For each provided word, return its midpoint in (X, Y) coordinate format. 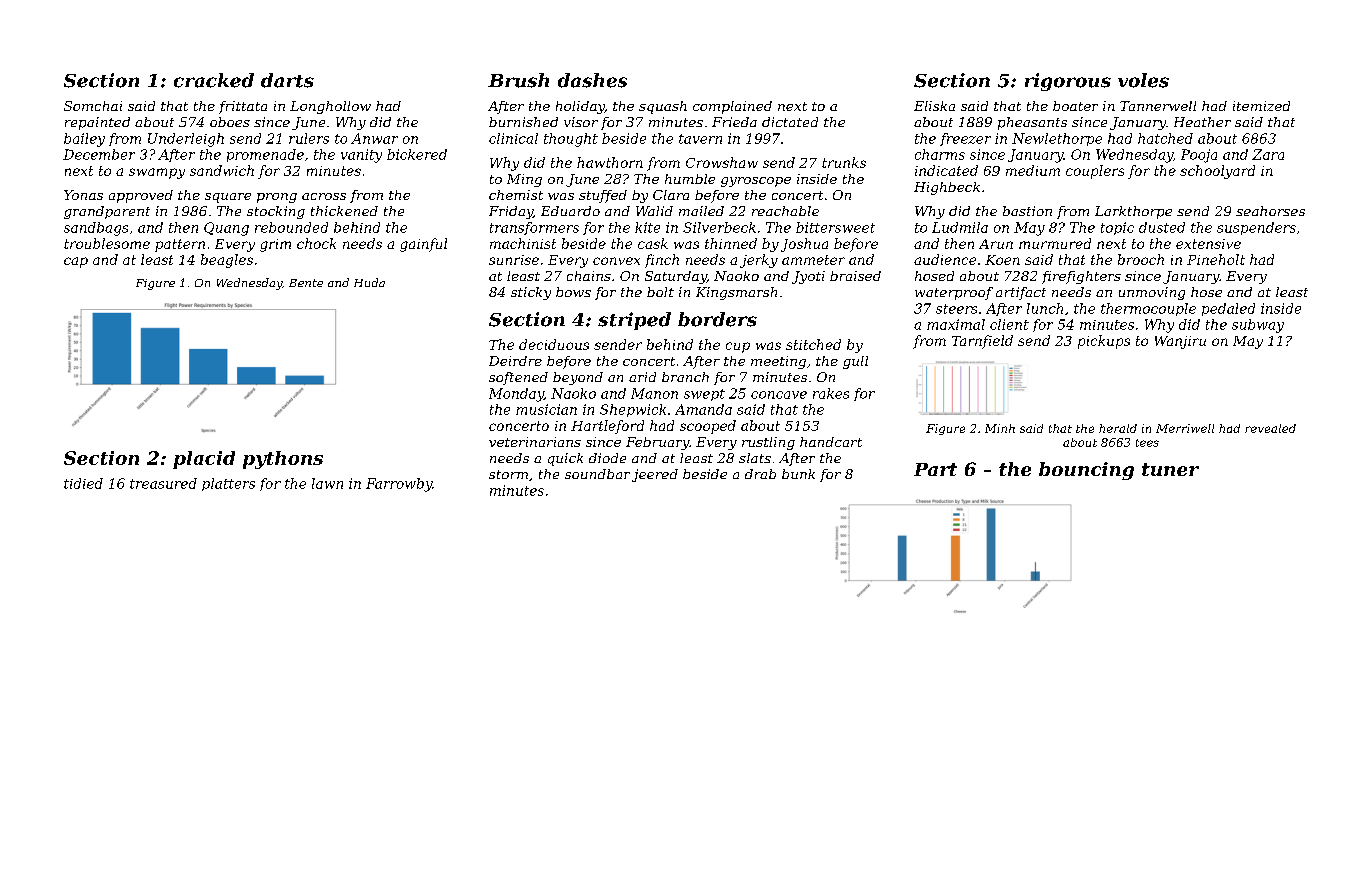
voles (1143, 80)
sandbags (96, 229)
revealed (1270, 428)
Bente (306, 283)
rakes (831, 393)
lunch (1045, 308)
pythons (283, 460)
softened (518, 378)
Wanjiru (1180, 342)
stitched (813, 344)
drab (760, 474)
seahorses (1270, 211)
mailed (701, 211)
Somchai (93, 106)
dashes (592, 80)
